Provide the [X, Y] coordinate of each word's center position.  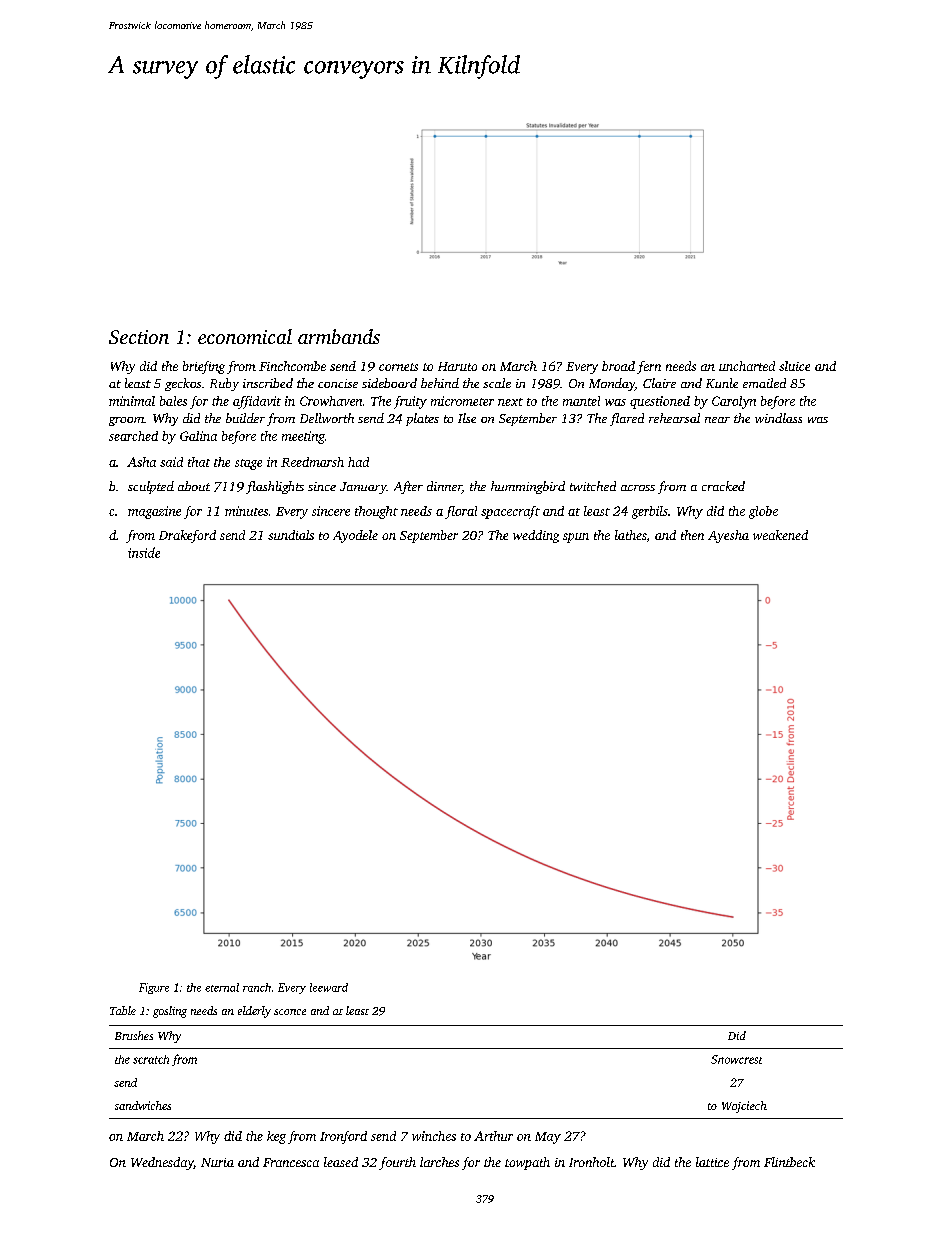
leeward [329, 987]
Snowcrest [736, 1059]
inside [144, 552]
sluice [794, 366]
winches [434, 1136]
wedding [536, 536]
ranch [257, 987]
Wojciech [744, 1107]
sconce [290, 1012]
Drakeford [187, 536]
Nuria [217, 1162]
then [692, 535]
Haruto [457, 366]
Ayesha [728, 536]
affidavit [257, 402]
